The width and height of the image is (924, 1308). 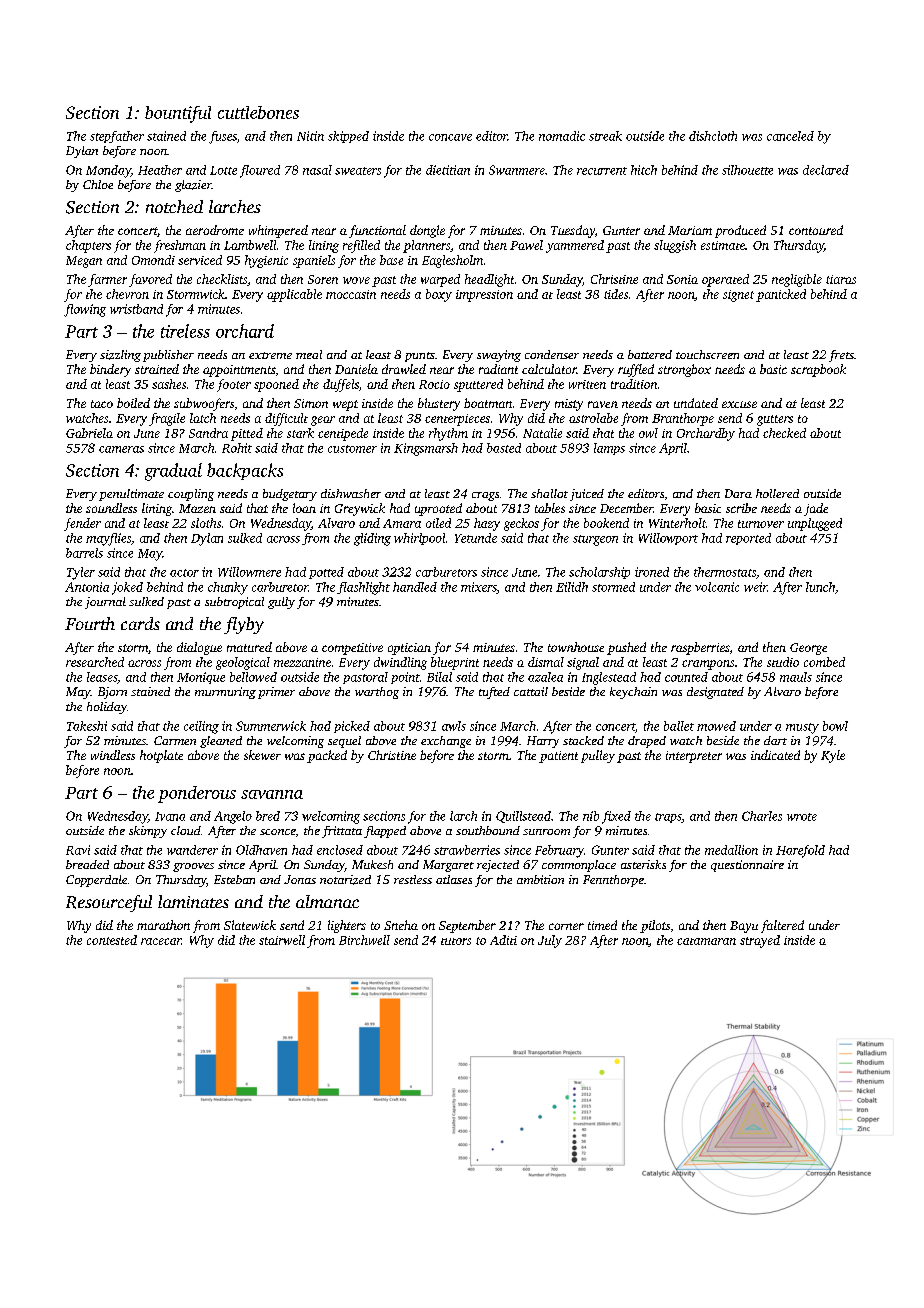 I want to click on Quillstead, so click(x=523, y=817).
